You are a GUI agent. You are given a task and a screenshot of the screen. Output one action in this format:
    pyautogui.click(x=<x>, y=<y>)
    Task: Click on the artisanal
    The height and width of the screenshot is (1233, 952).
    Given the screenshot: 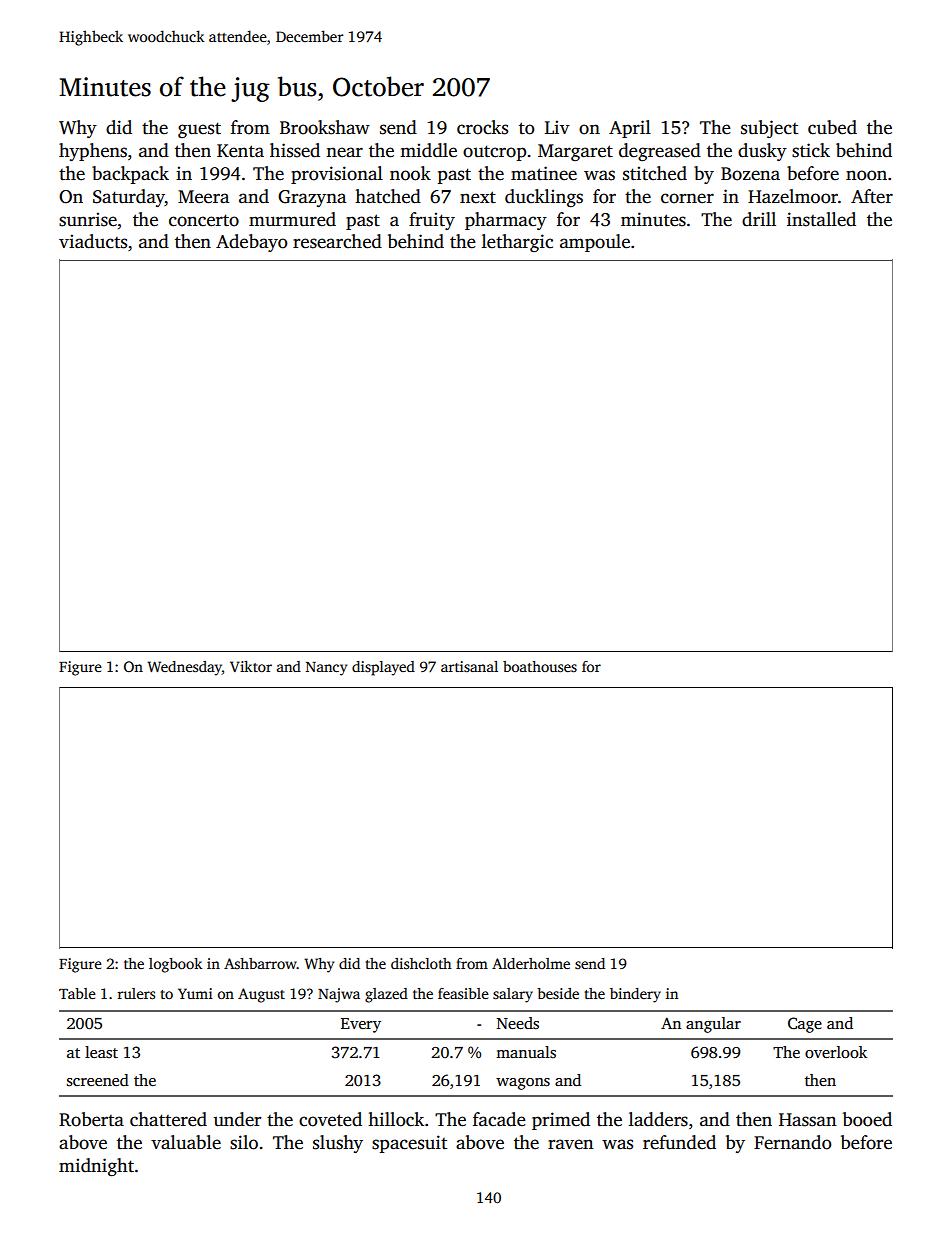 What is the action you would take?
    pyautogui.click(x=469, y=666)
